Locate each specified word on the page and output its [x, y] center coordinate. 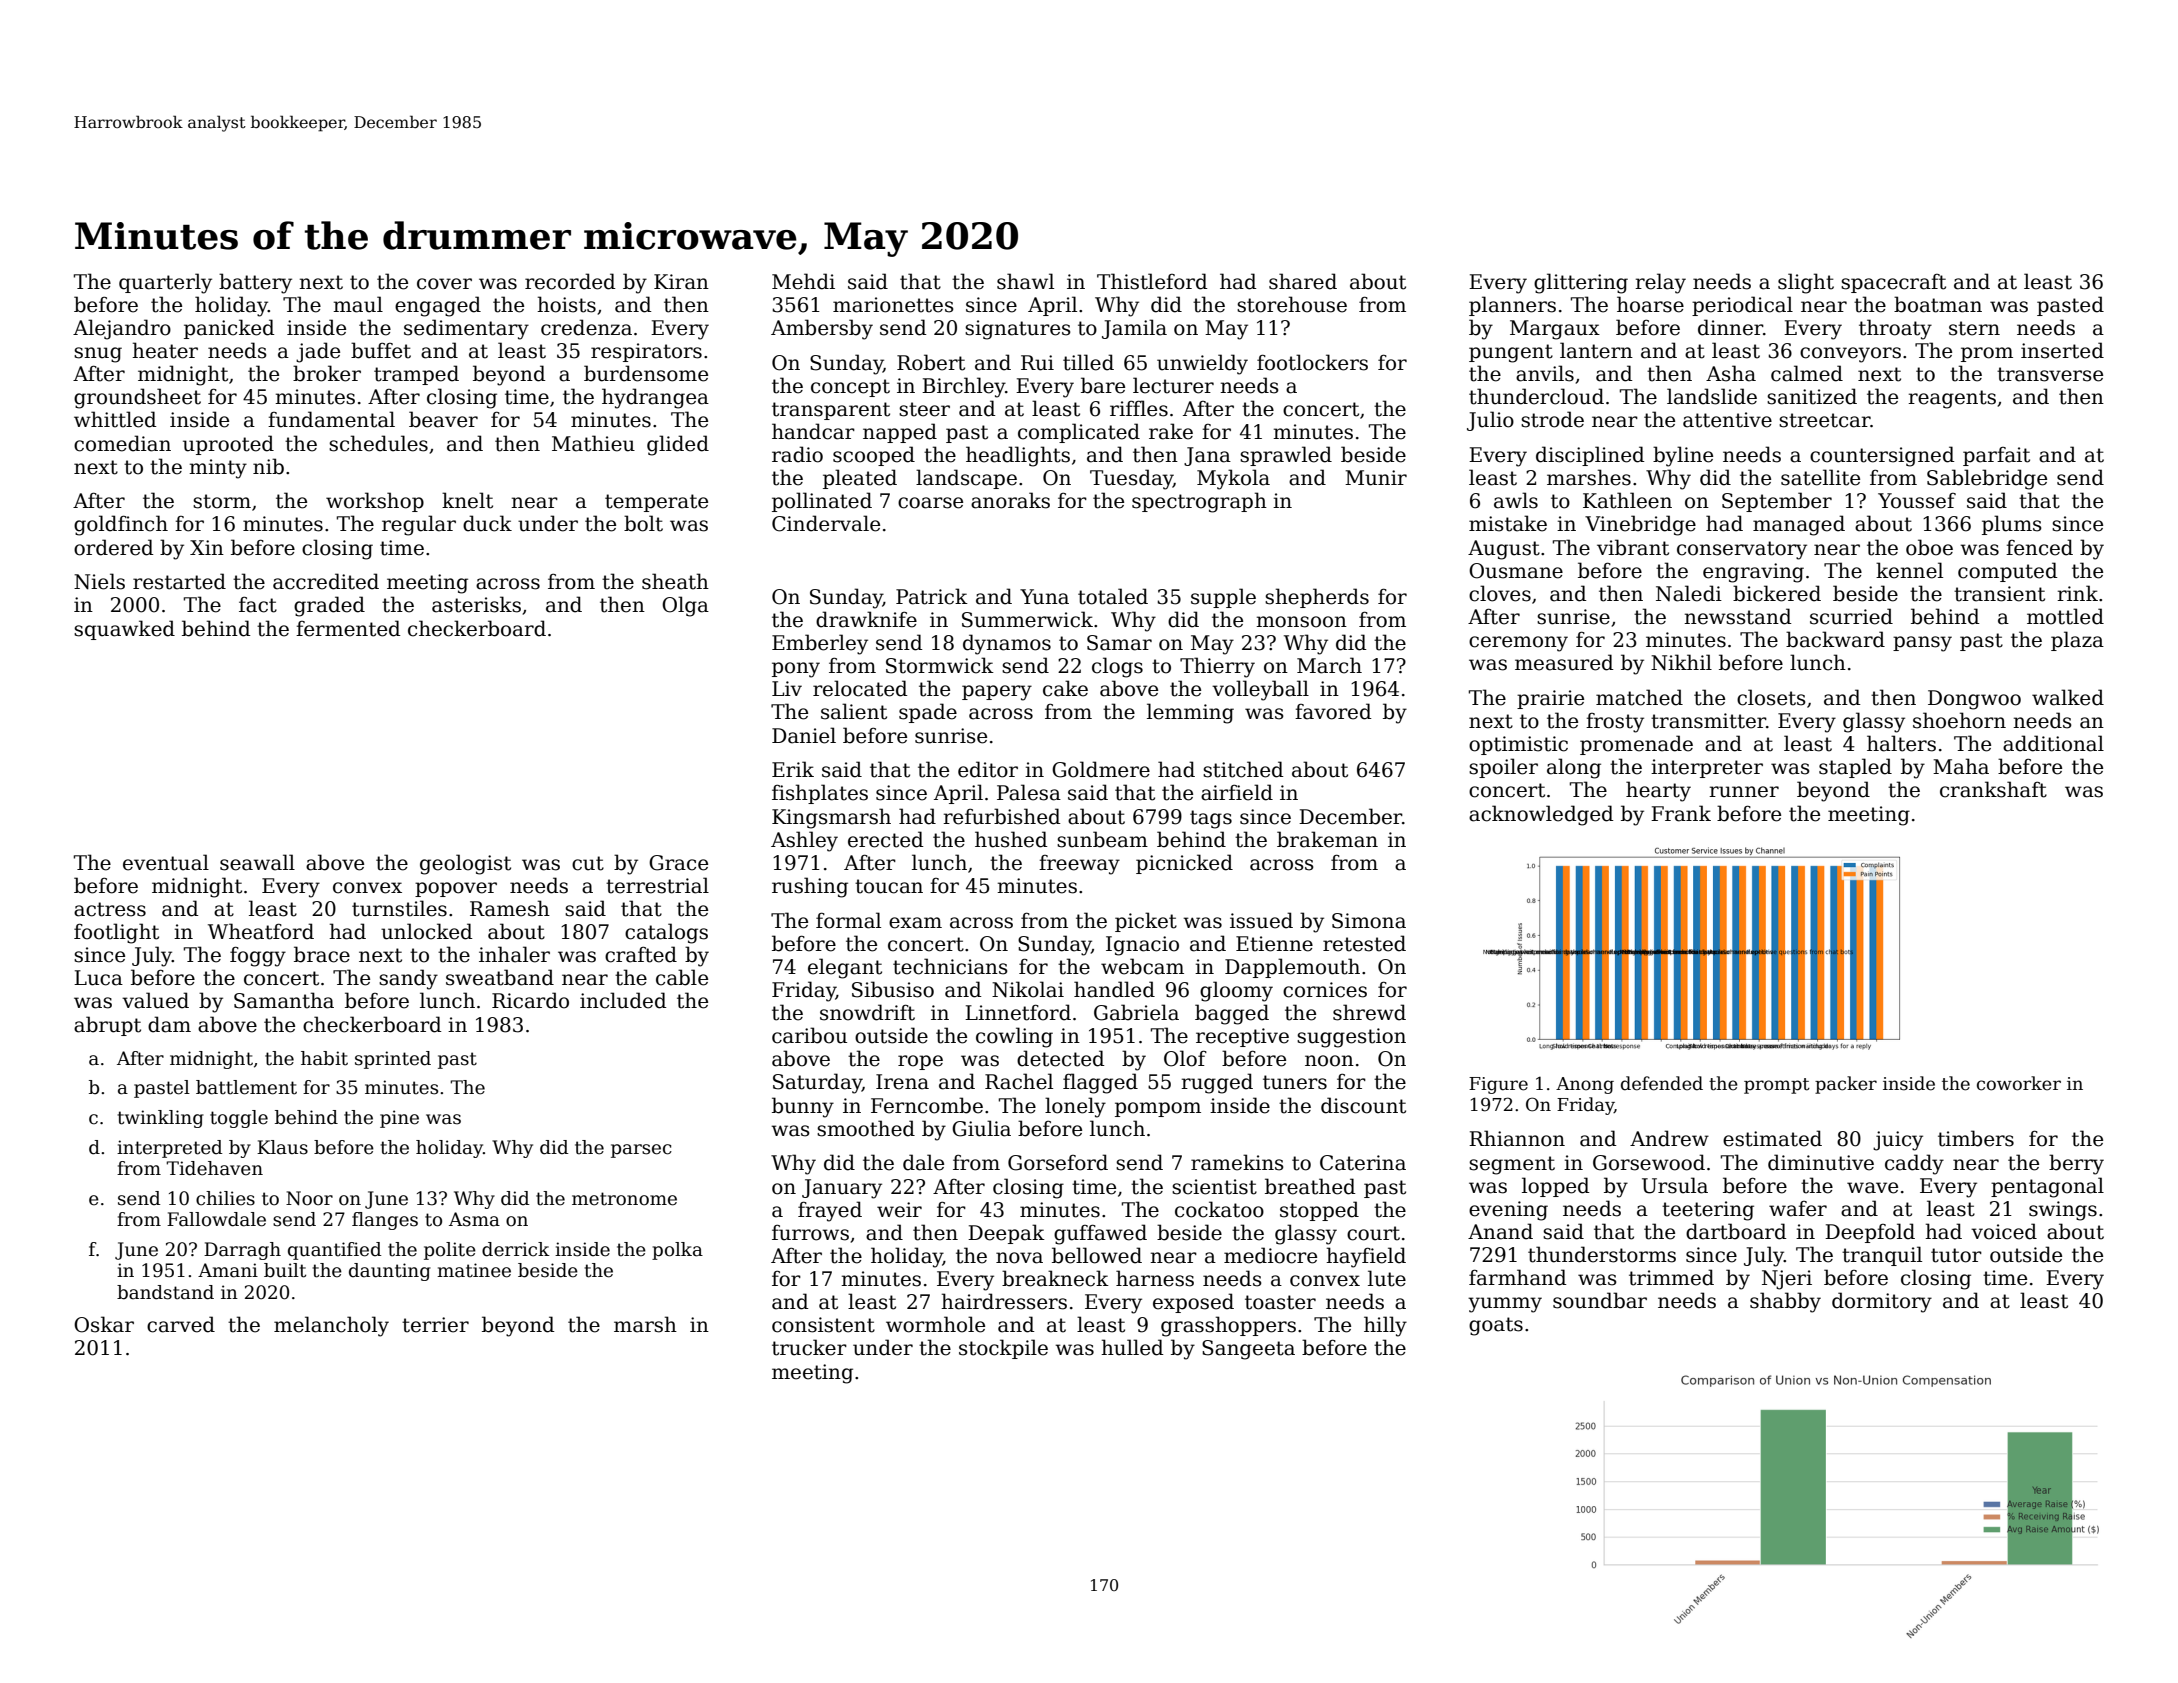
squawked [124, 630]
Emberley [820, 644]
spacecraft [1893, 283]
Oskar [104, 1324]
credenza [586, 327]
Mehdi [803, 281]
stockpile [1003, 1349]
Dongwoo [1974, 700]
